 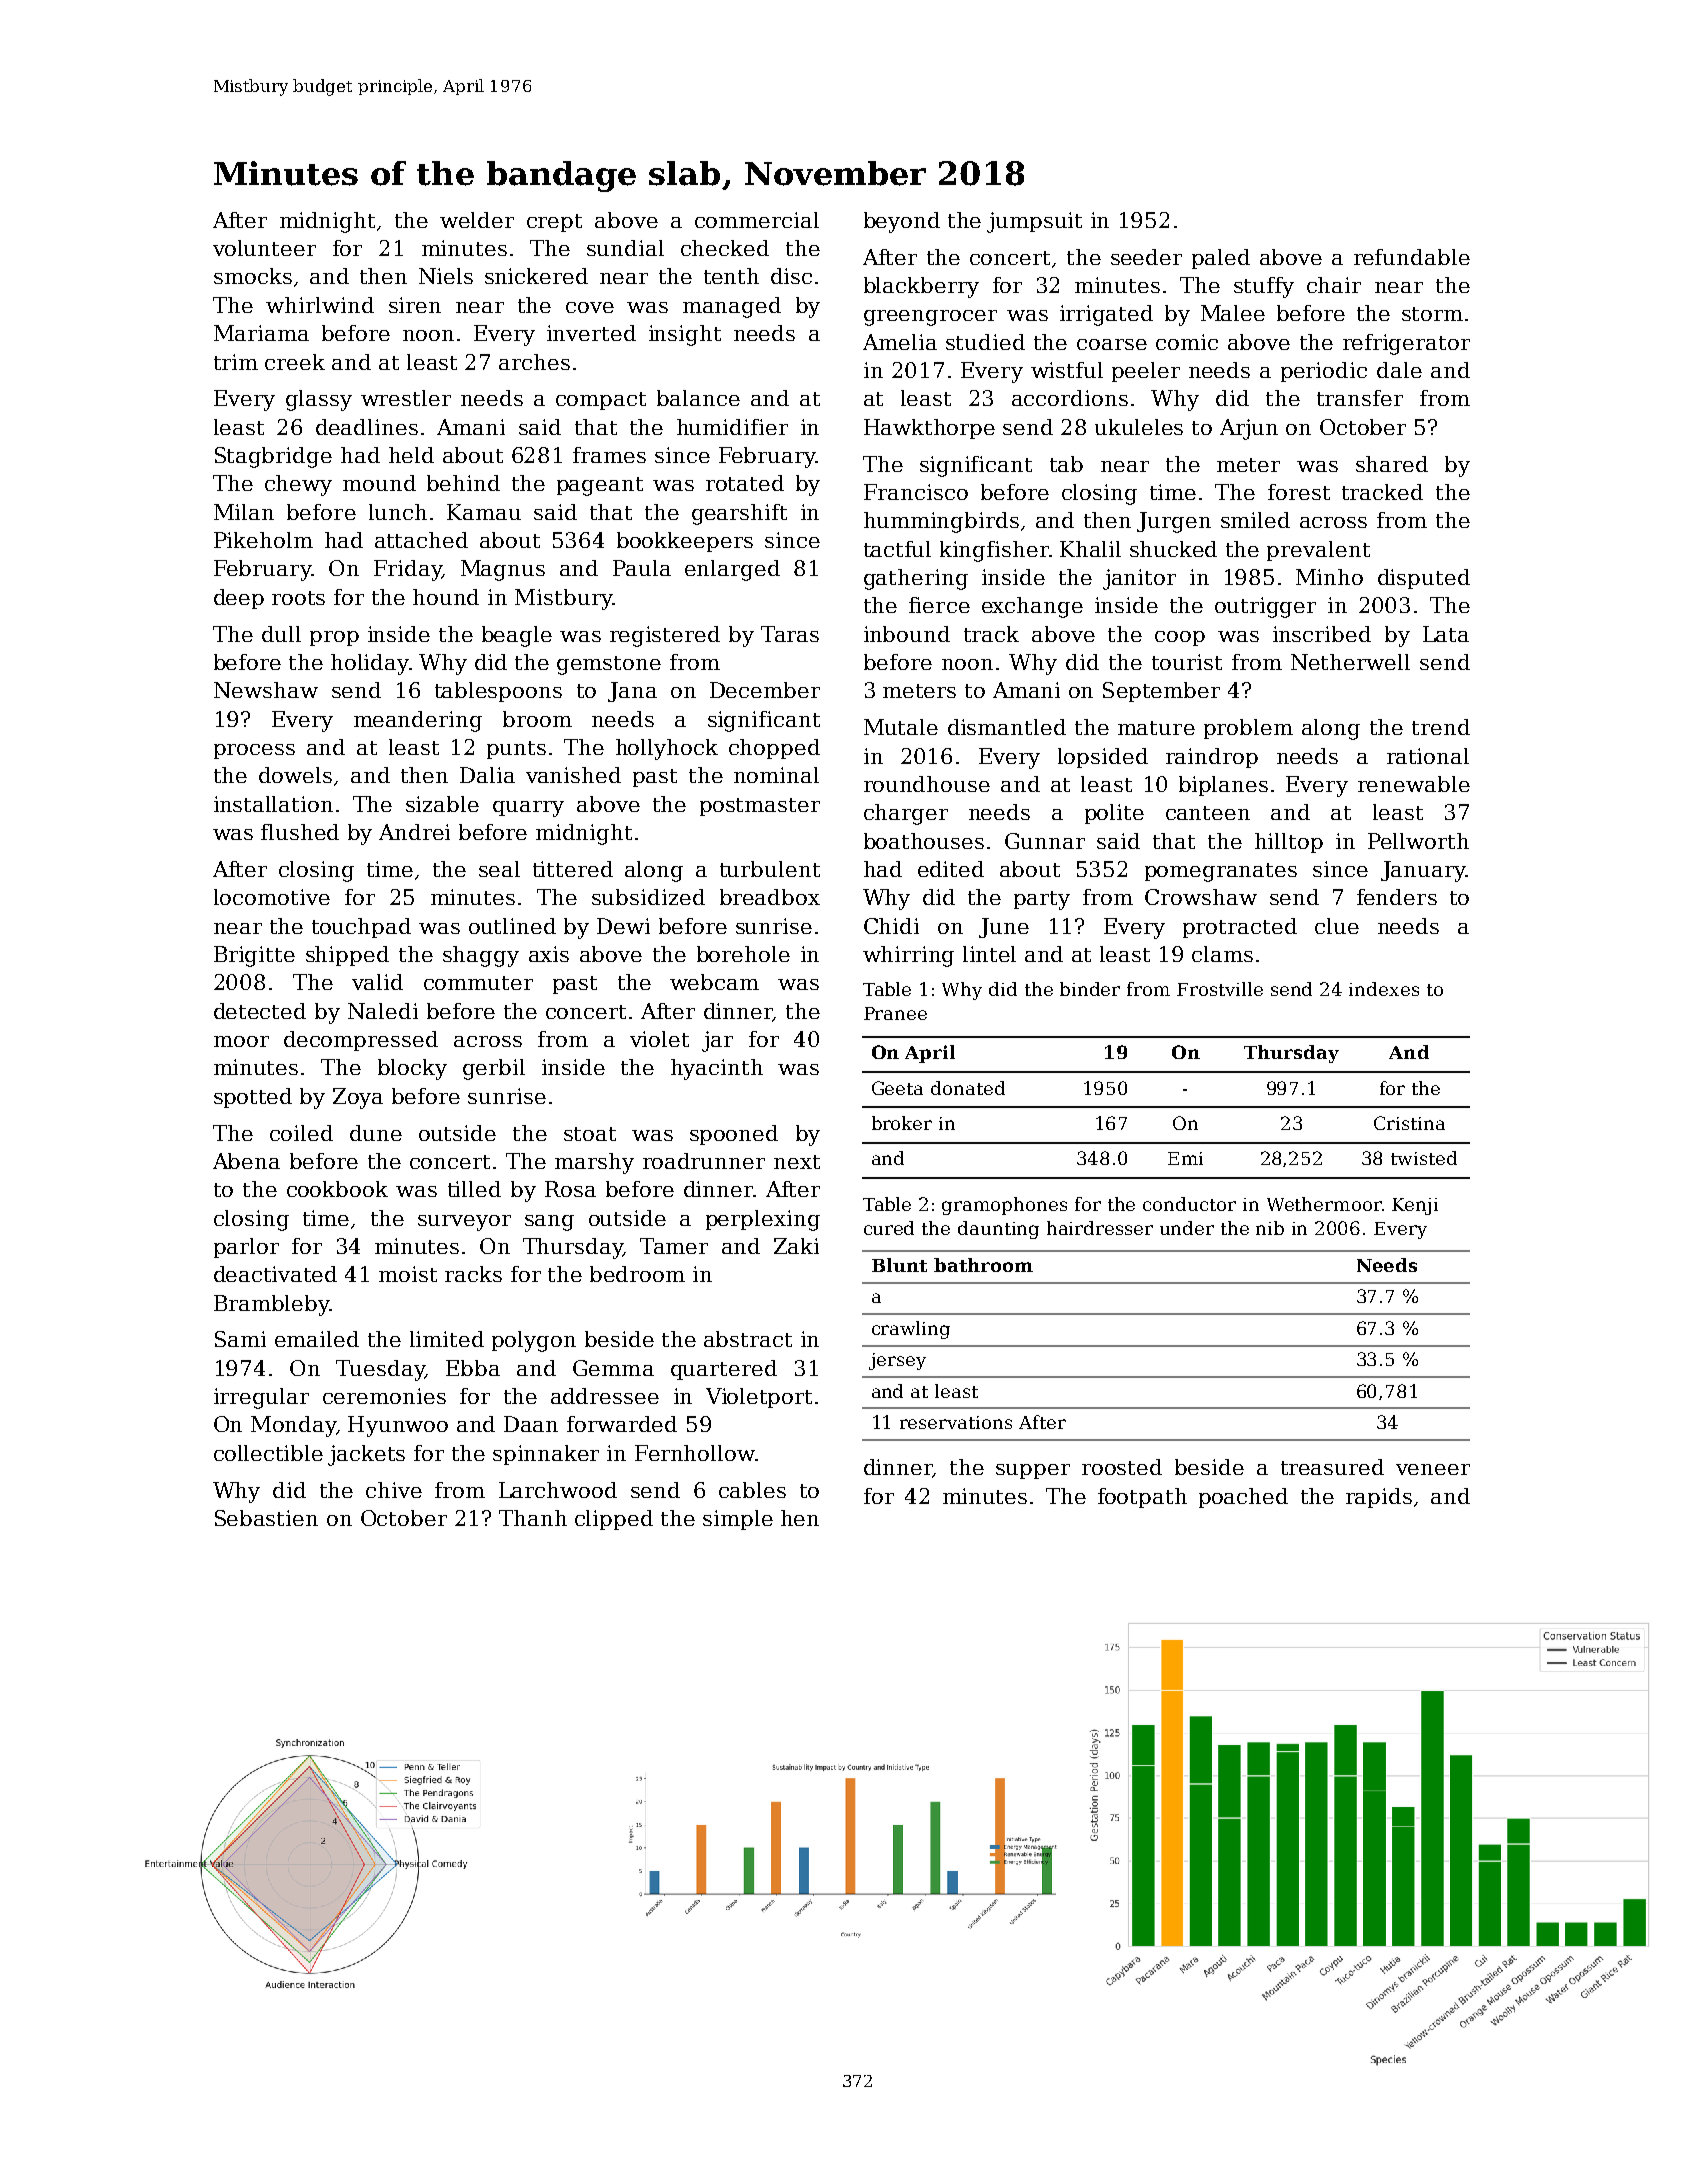 What do you see at coordinates (533, 1518) in the screenshot?
I see `Thanh` at bounding box center [533, 1518].
